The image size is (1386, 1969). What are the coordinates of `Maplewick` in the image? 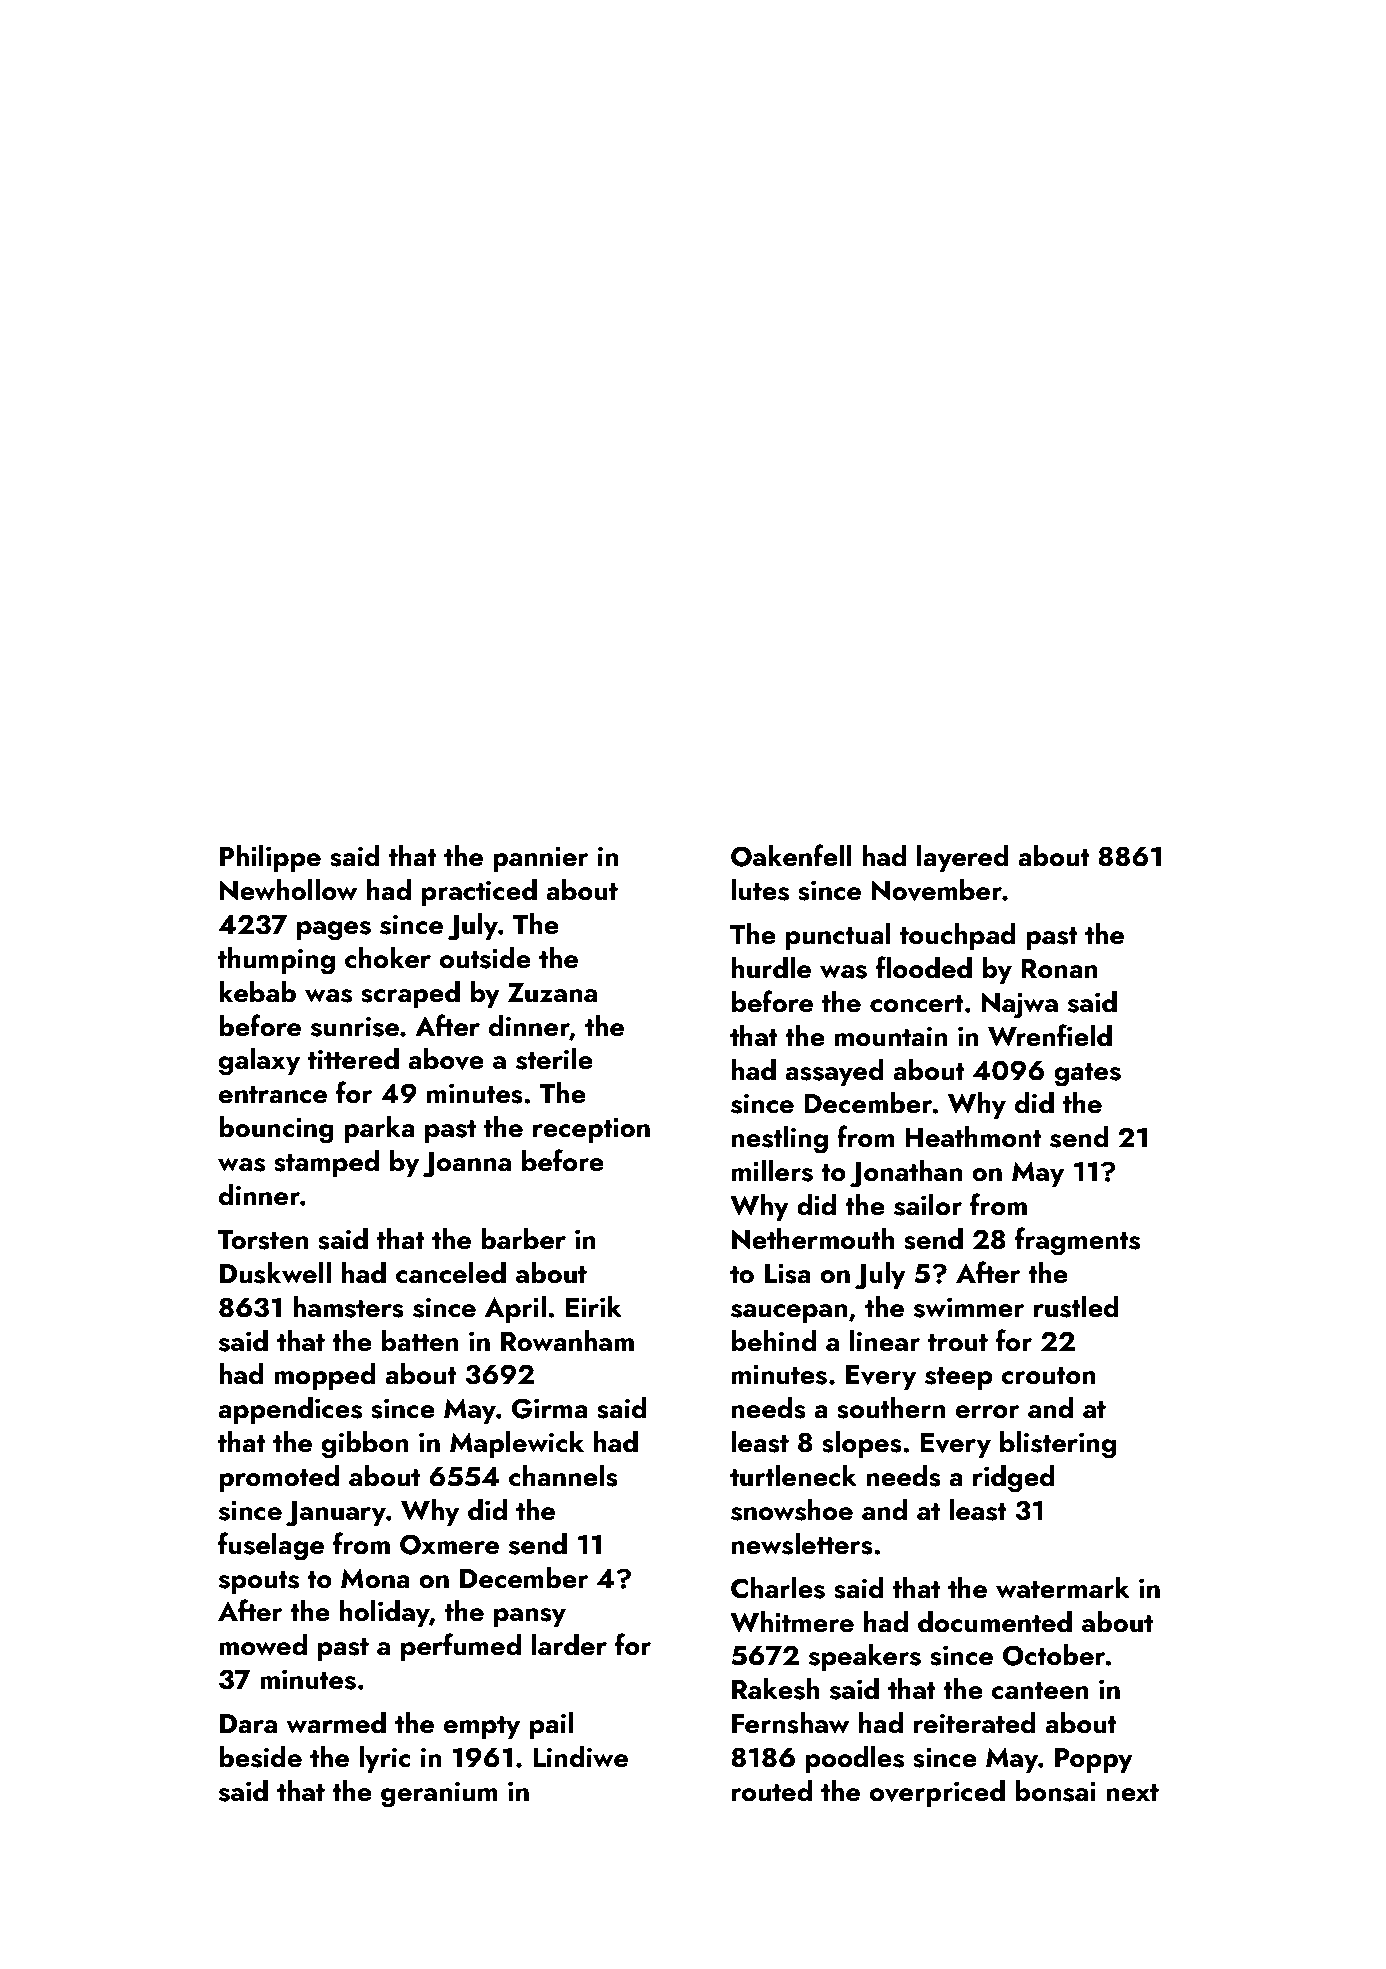 It's located at (517, 1444).
